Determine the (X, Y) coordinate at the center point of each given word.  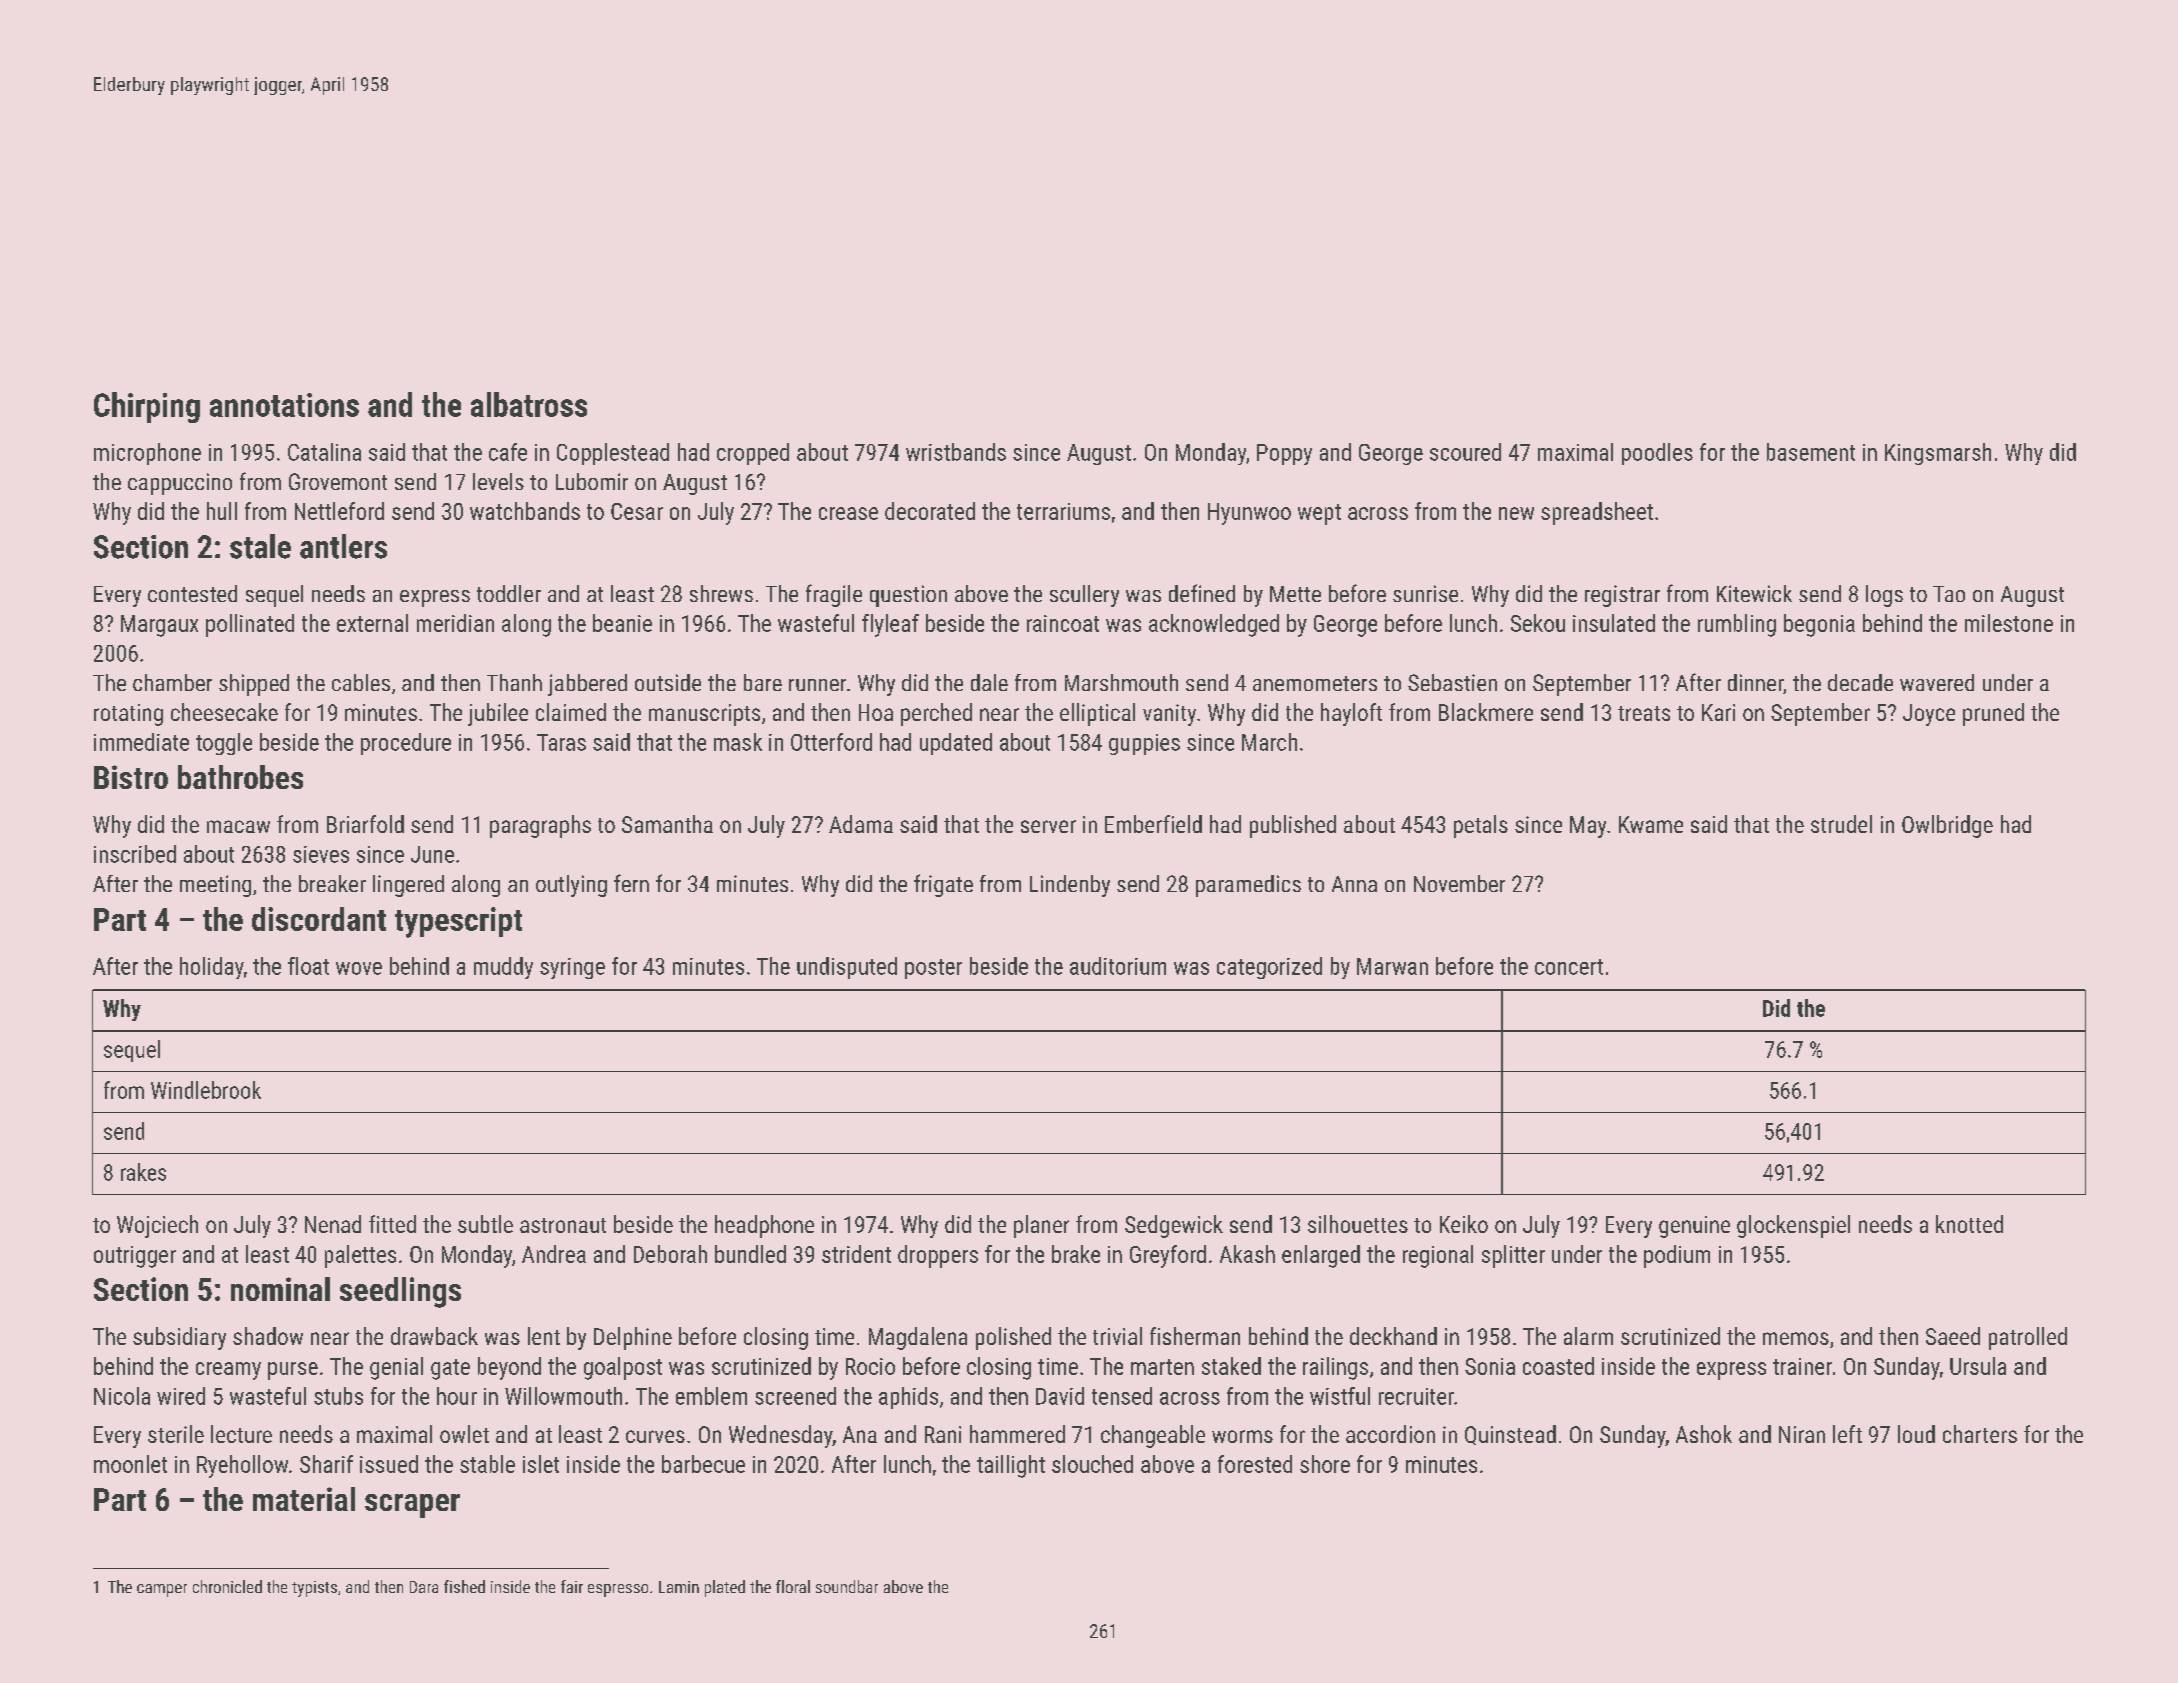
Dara (424, 1587)
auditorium (1118, 966)
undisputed (847, 968)
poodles (1657, 454)
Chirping (147, 407)
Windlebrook (206, 1090)
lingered (408, 886)
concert (1569, 967)
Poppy (1284, 454)
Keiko (1464, 1224)
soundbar (847, 1586)
